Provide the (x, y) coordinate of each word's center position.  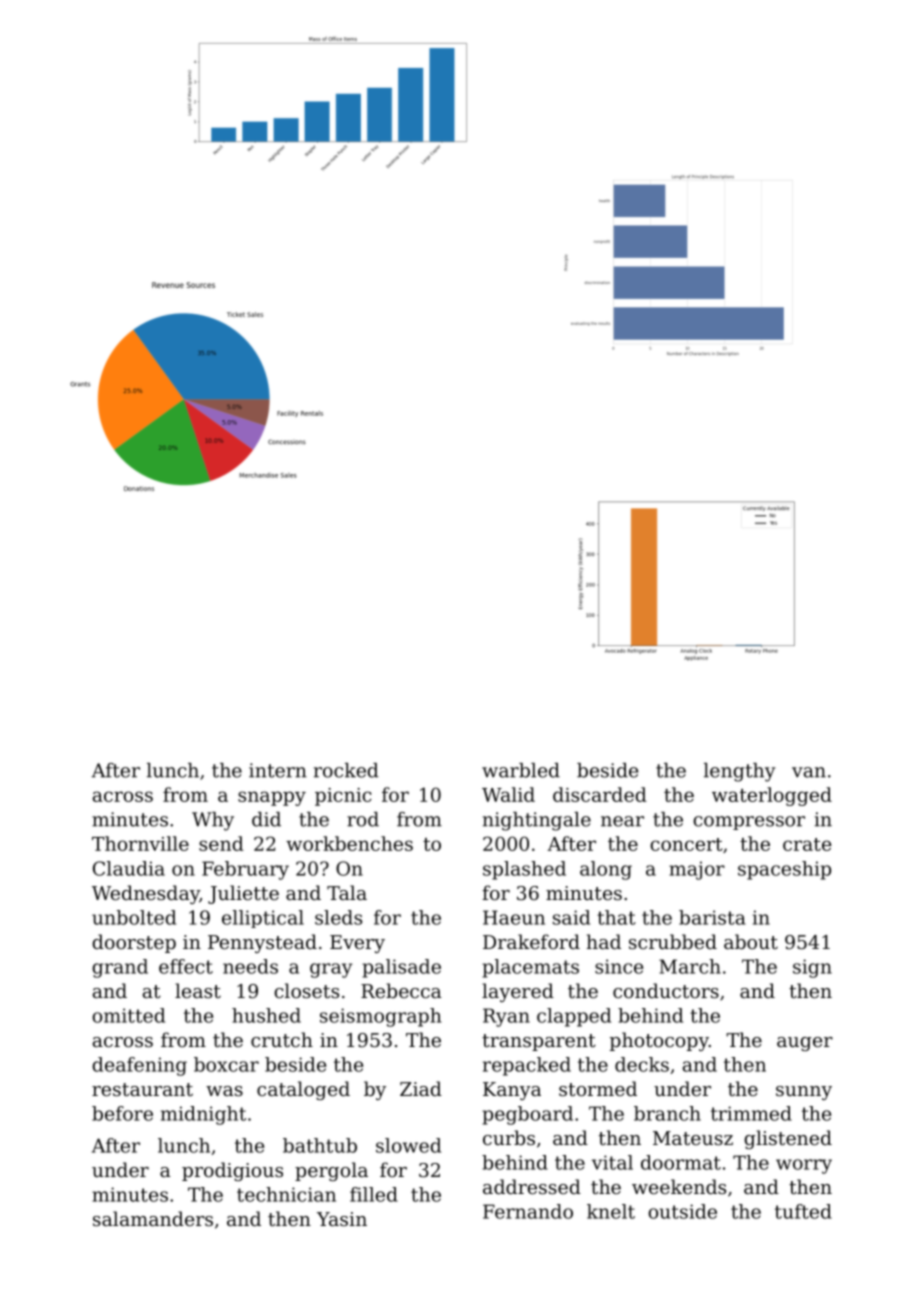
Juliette (243, 894)
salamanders (153, 1218)
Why (213, 821)
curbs (509, 1137)
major (697, 870)
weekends (679, 1186)
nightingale (537, 821)
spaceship (784, 870)
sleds (338, 917)
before (122, 1113)
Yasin (342, 1219)
